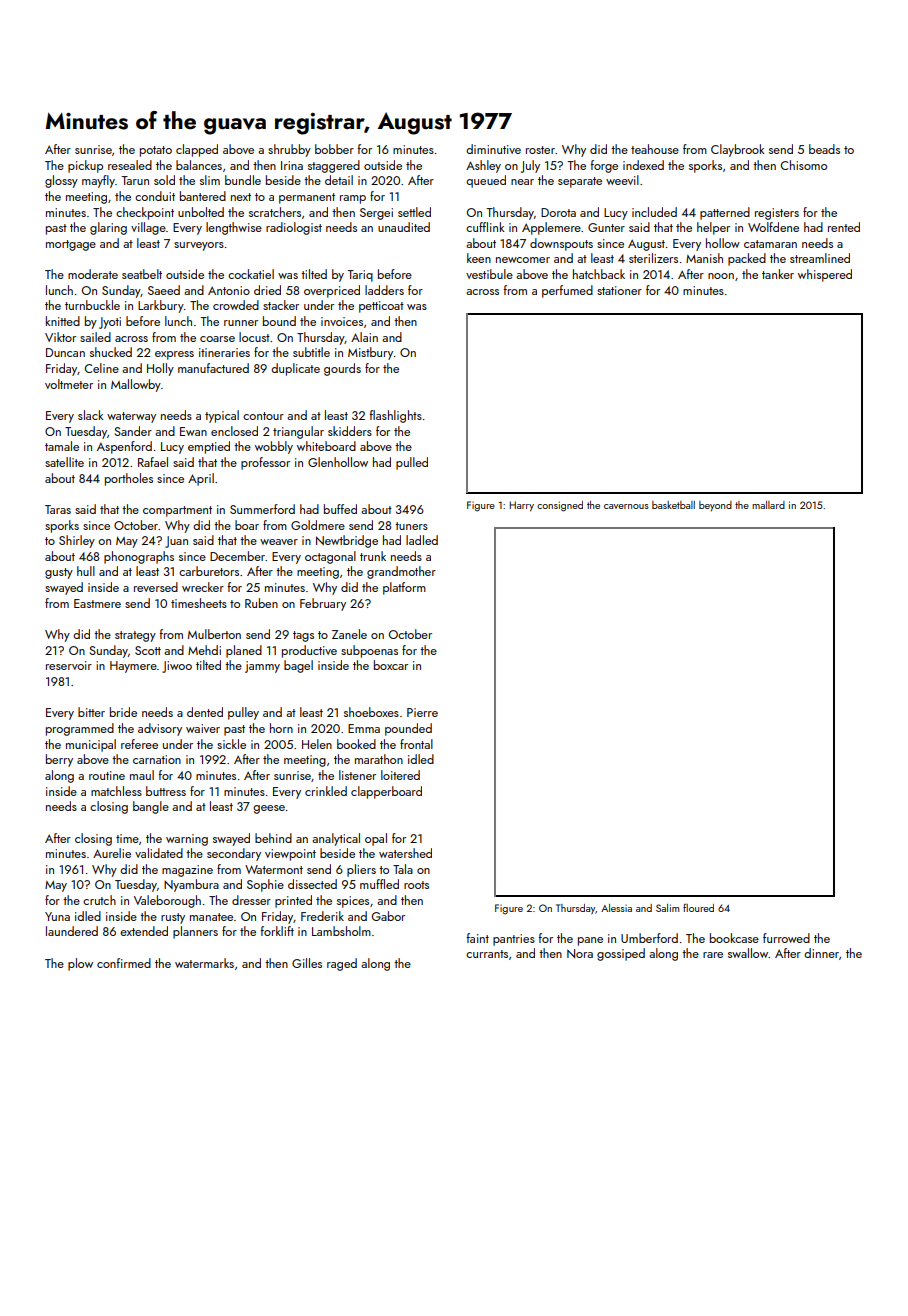  What do you see at coordinates (422, 712) in the document?
I see `Pierre` at bounding box center [422, 712].
